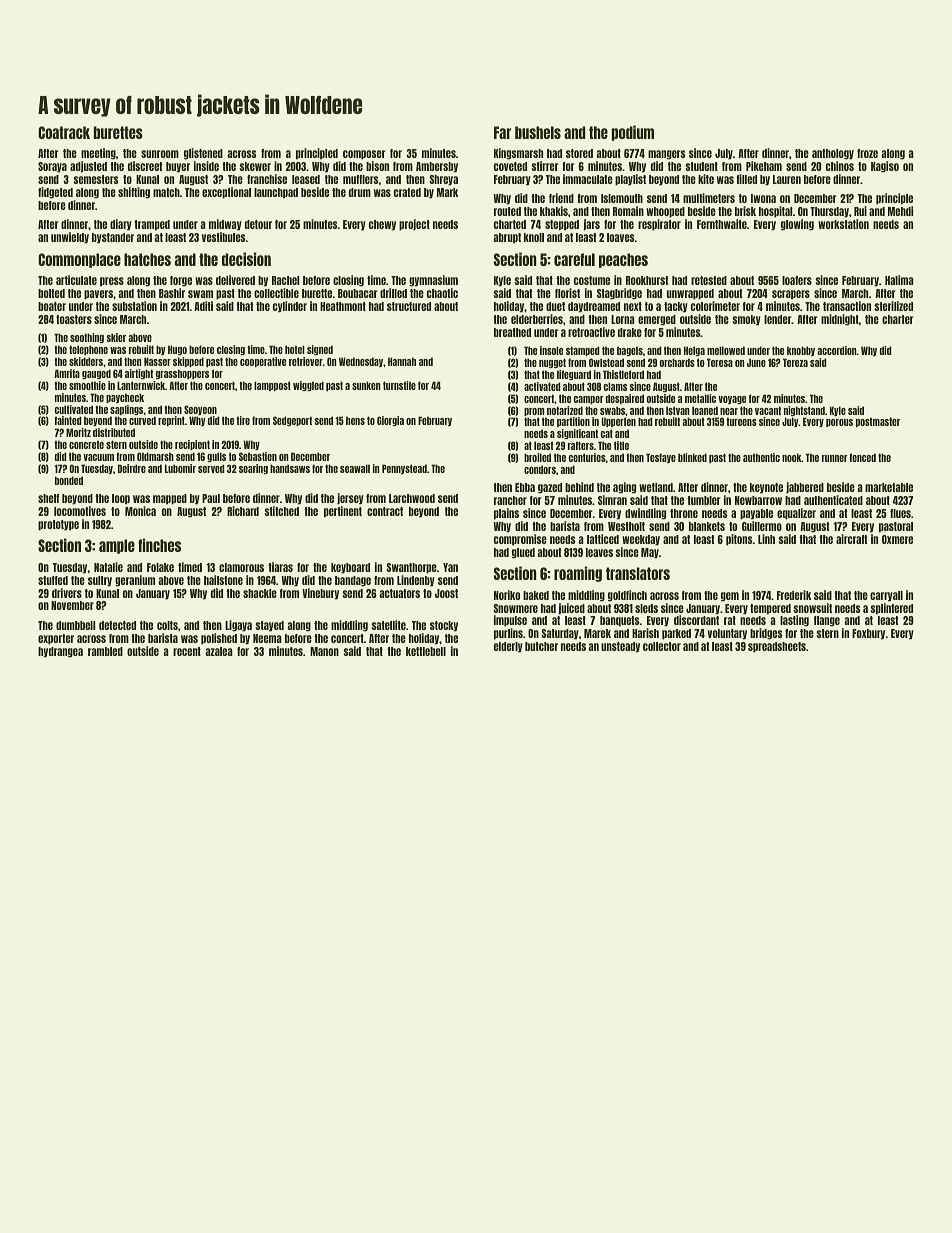  What do you see at coordinates (64, 132) in the page?
I see `Coatrack` at bounding box center [64, 132].
